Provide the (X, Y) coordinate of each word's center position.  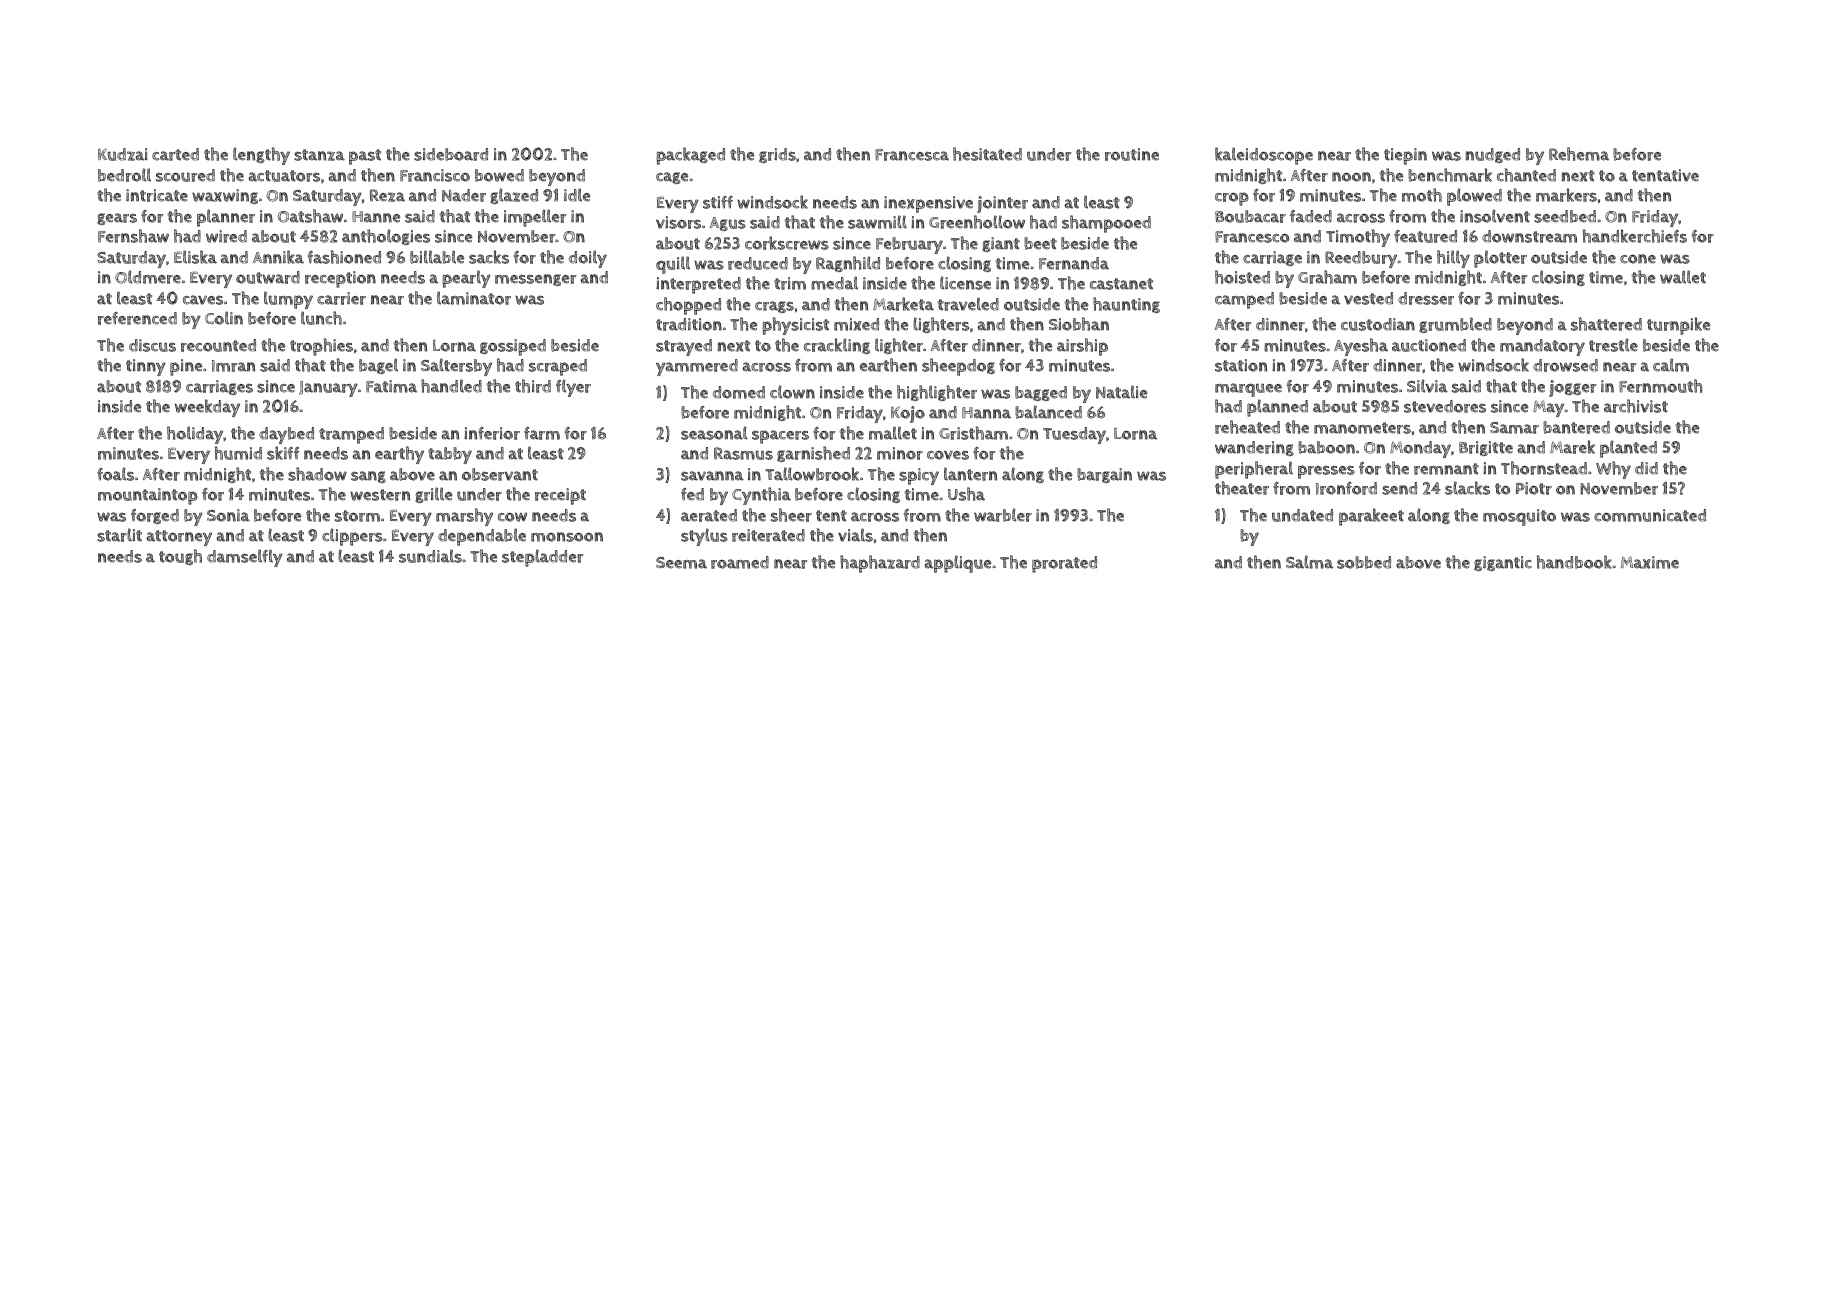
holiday (195, 435)
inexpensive (928, 204)
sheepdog (958, 367)
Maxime (1649, 562)
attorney (179, 538)
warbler (1003, 515)
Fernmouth (1660, 386)
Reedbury (1361, 259)
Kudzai (123, 154)
